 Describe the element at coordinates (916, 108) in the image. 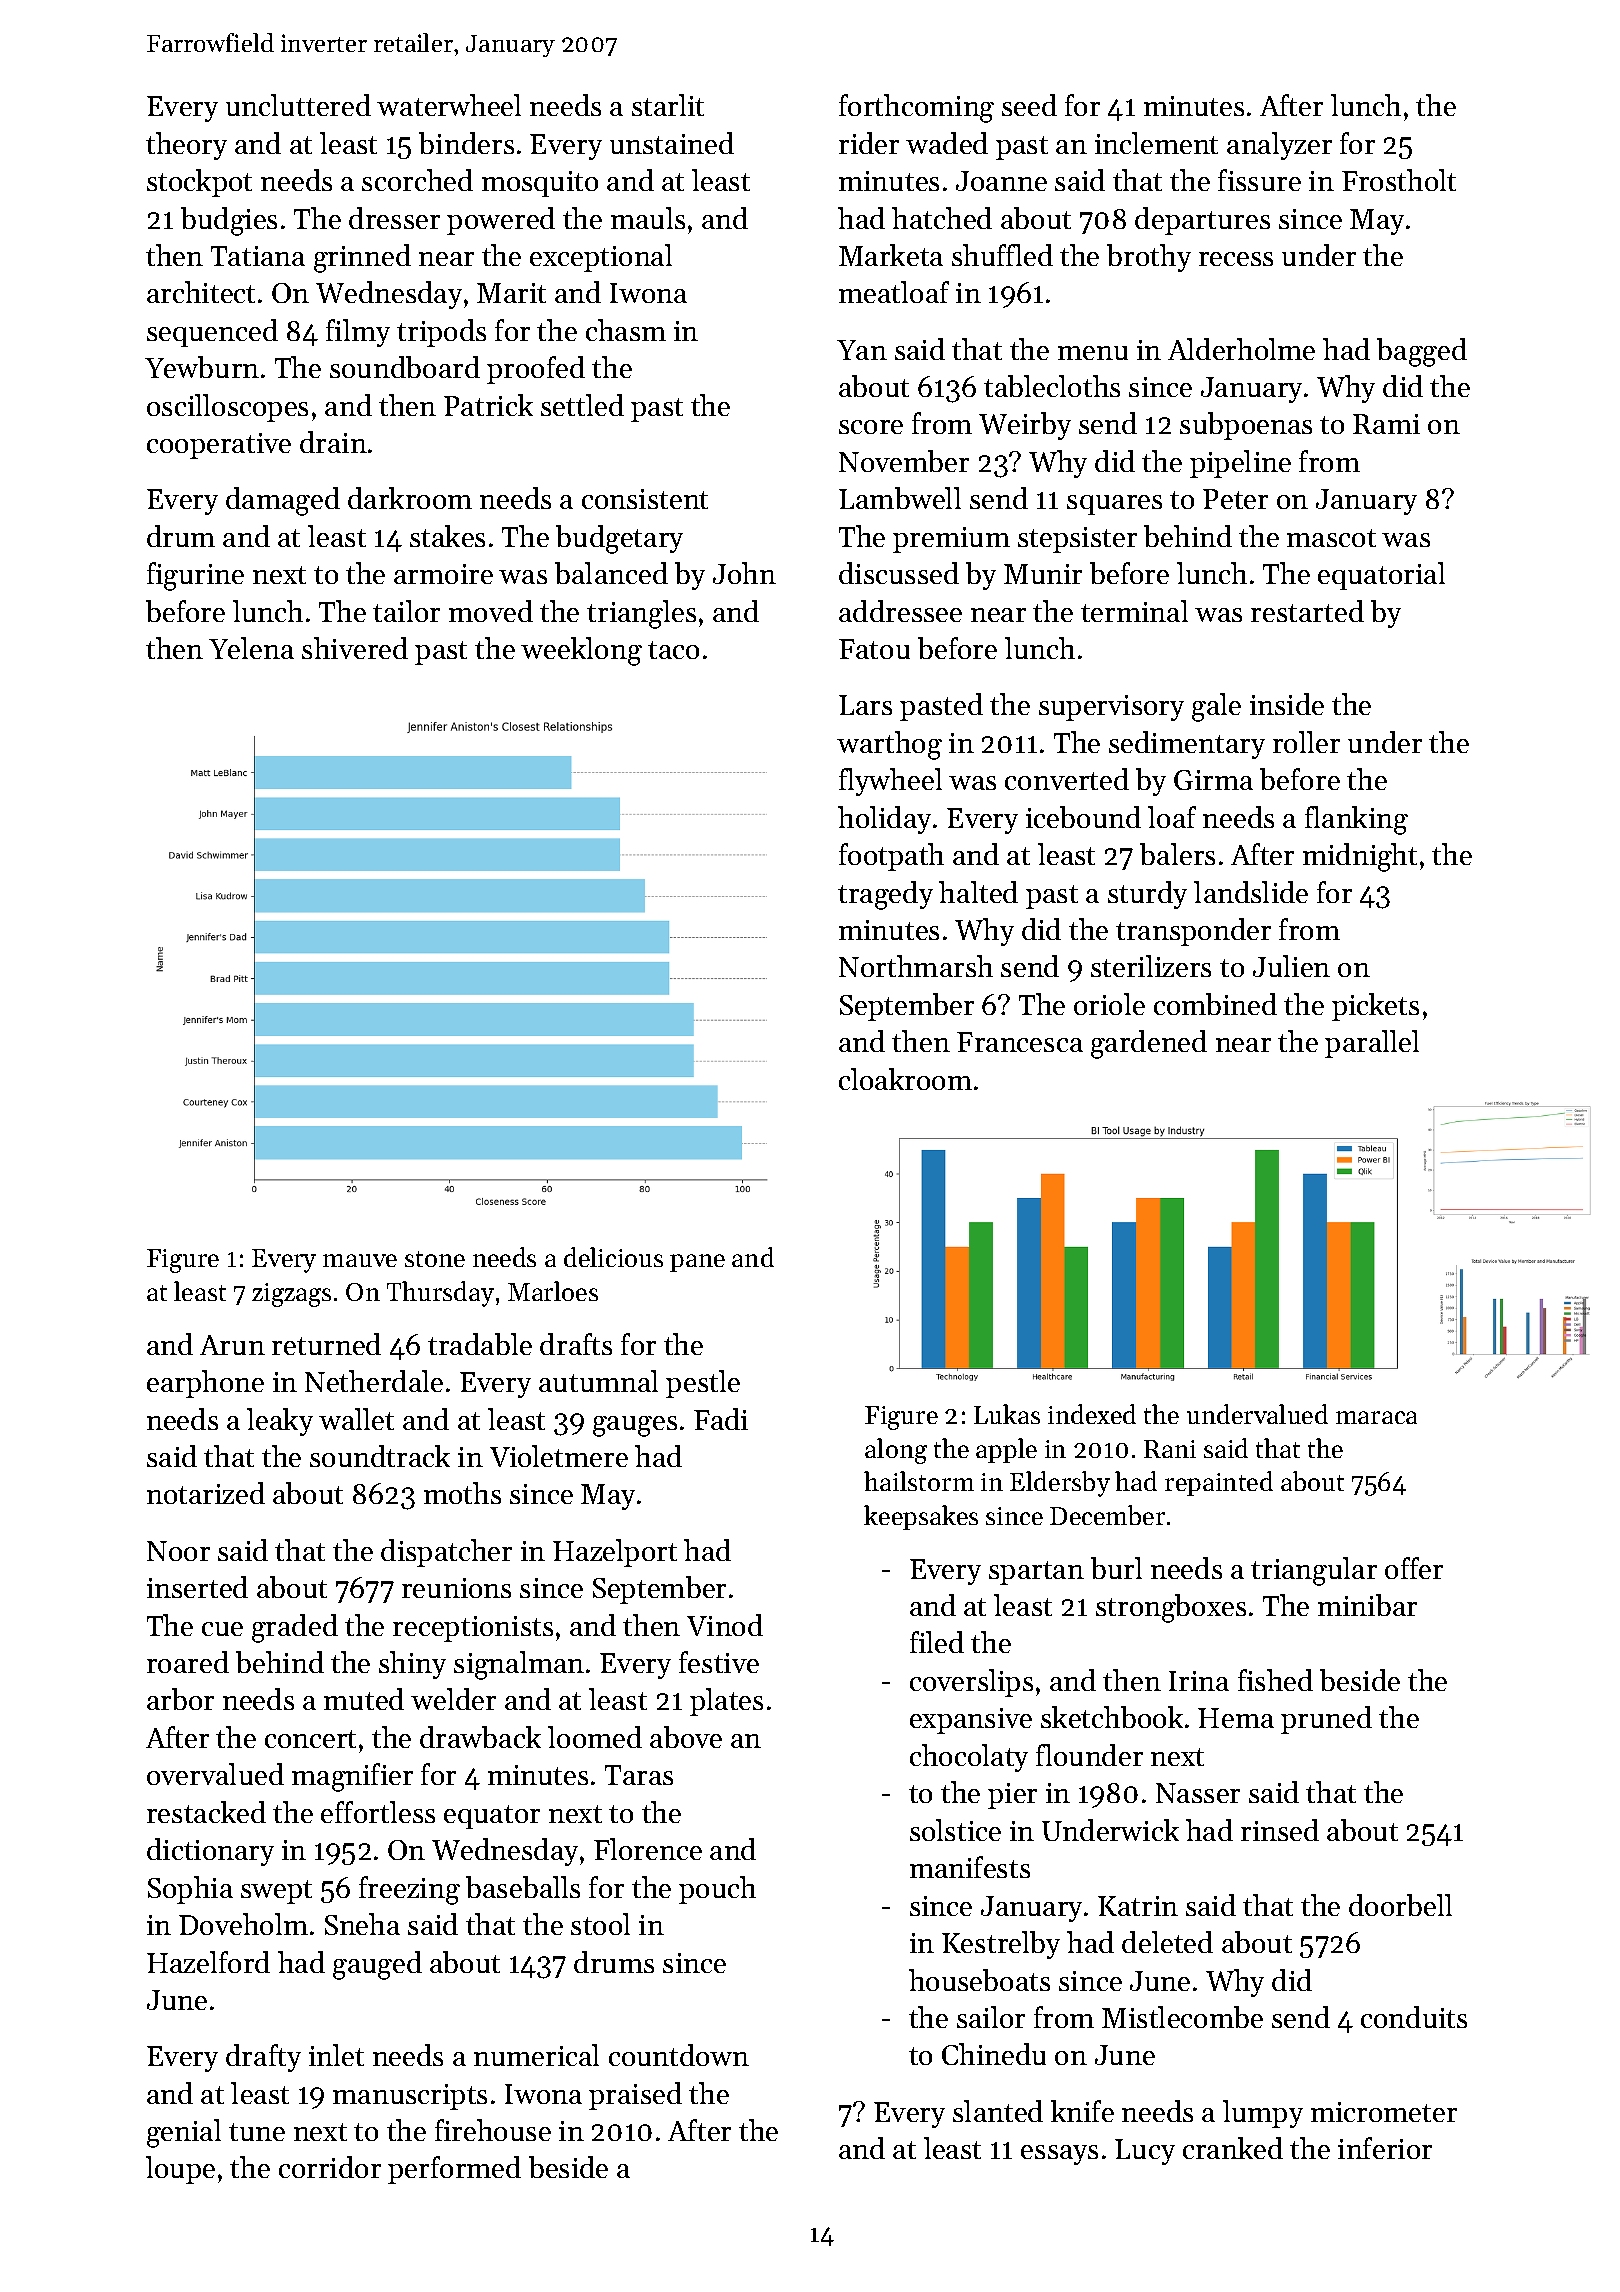

I see `forthcoming` at that location.
